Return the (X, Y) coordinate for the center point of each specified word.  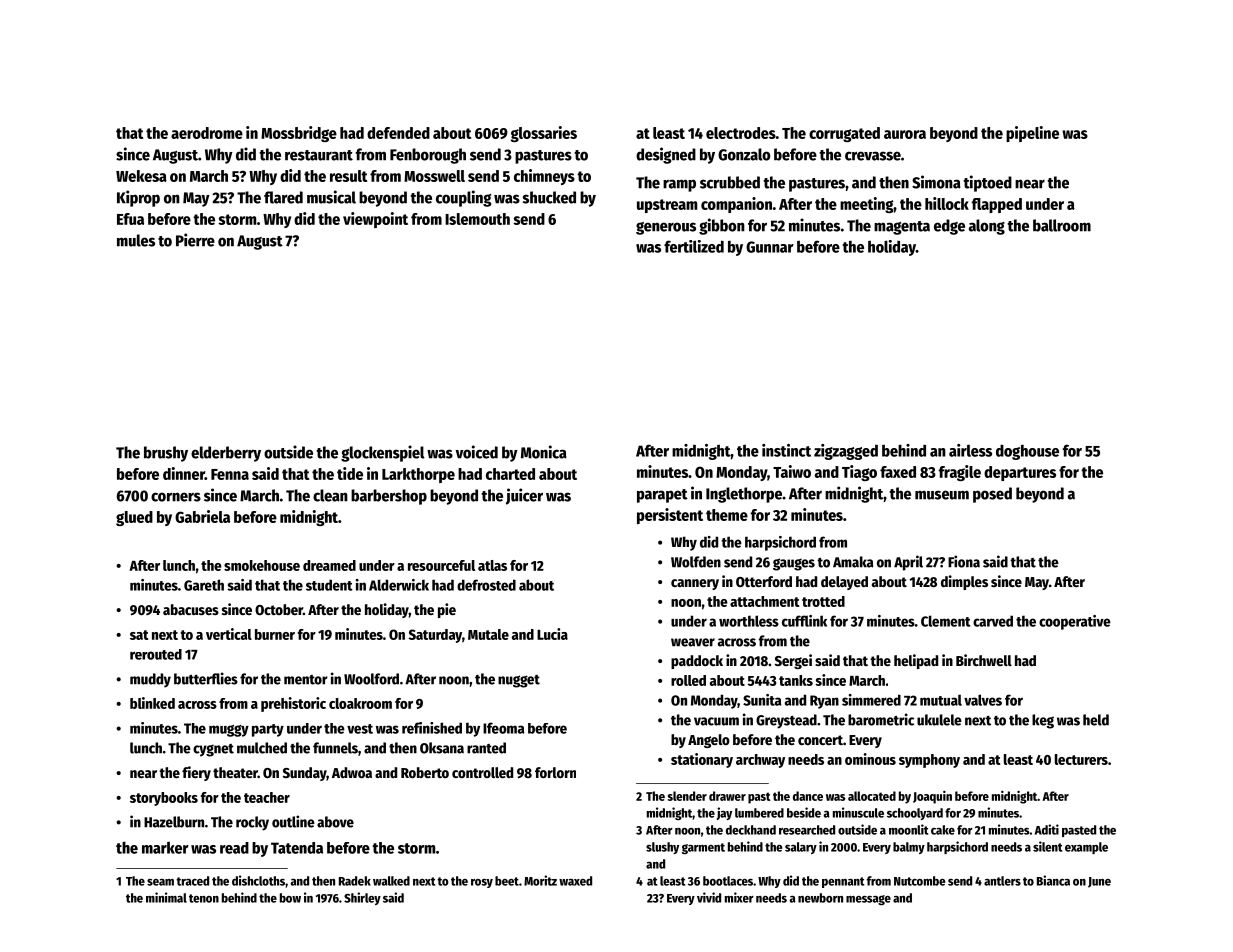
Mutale (488, 634)
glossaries (544, 134)
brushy (166, 454)
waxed (575, 881)
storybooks (164, 799)
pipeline (1032, 134)
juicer (524, 496)
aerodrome (207, 133)
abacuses (191, 609)
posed (992, 495)
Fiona (964, 561)
